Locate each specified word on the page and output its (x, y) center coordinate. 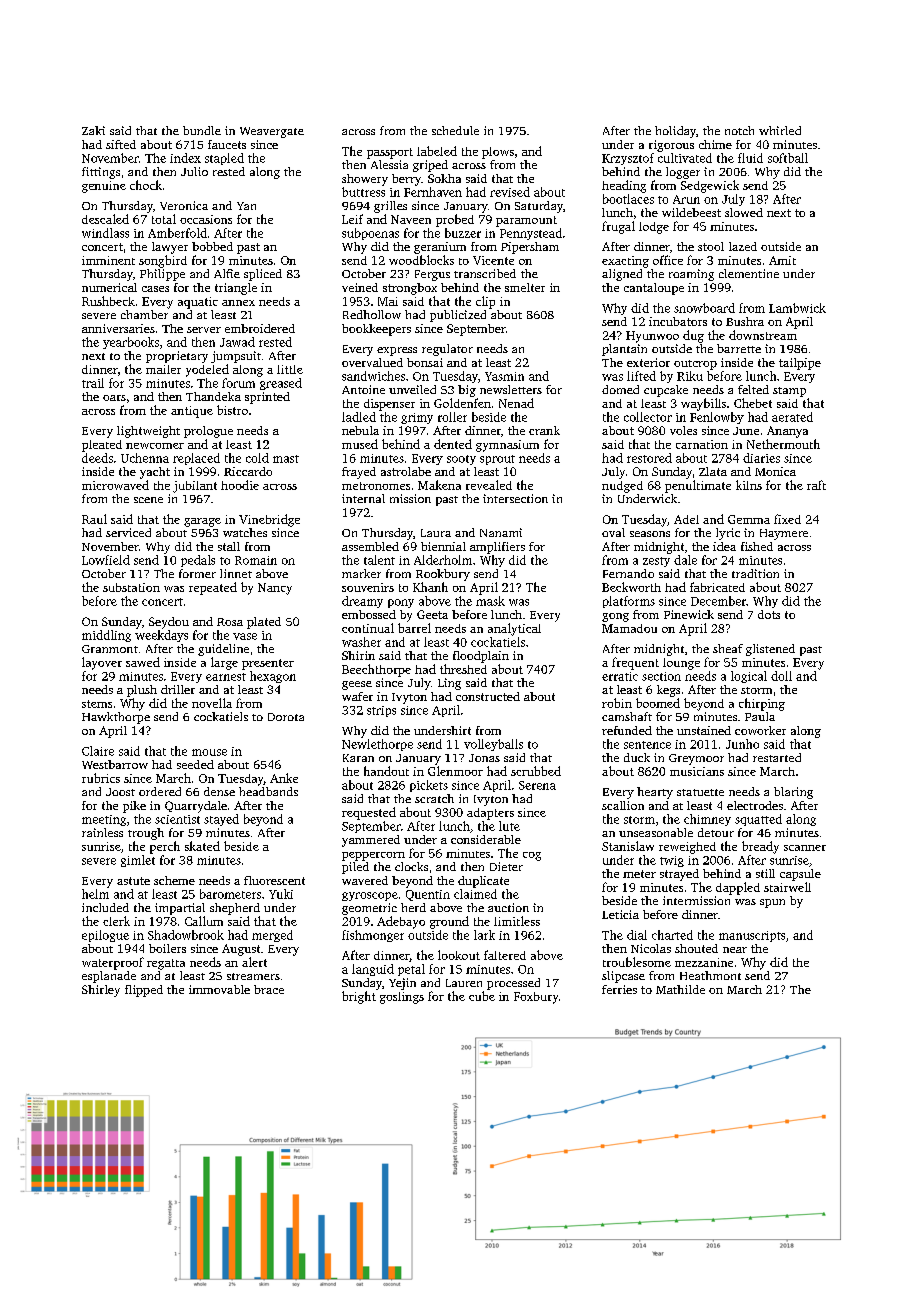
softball (788, 158)
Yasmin (504, 376)
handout (386, 771)
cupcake (666, 391)
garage (202, 522)
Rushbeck (108, 301)
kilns (749, 485)
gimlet (138, 861)
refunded (627, 730)
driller (178, 689)
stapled (224, 159)
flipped (144, 991)
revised (510, 192)
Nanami (501, 532)
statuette (700, 792)
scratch (434, 798)
